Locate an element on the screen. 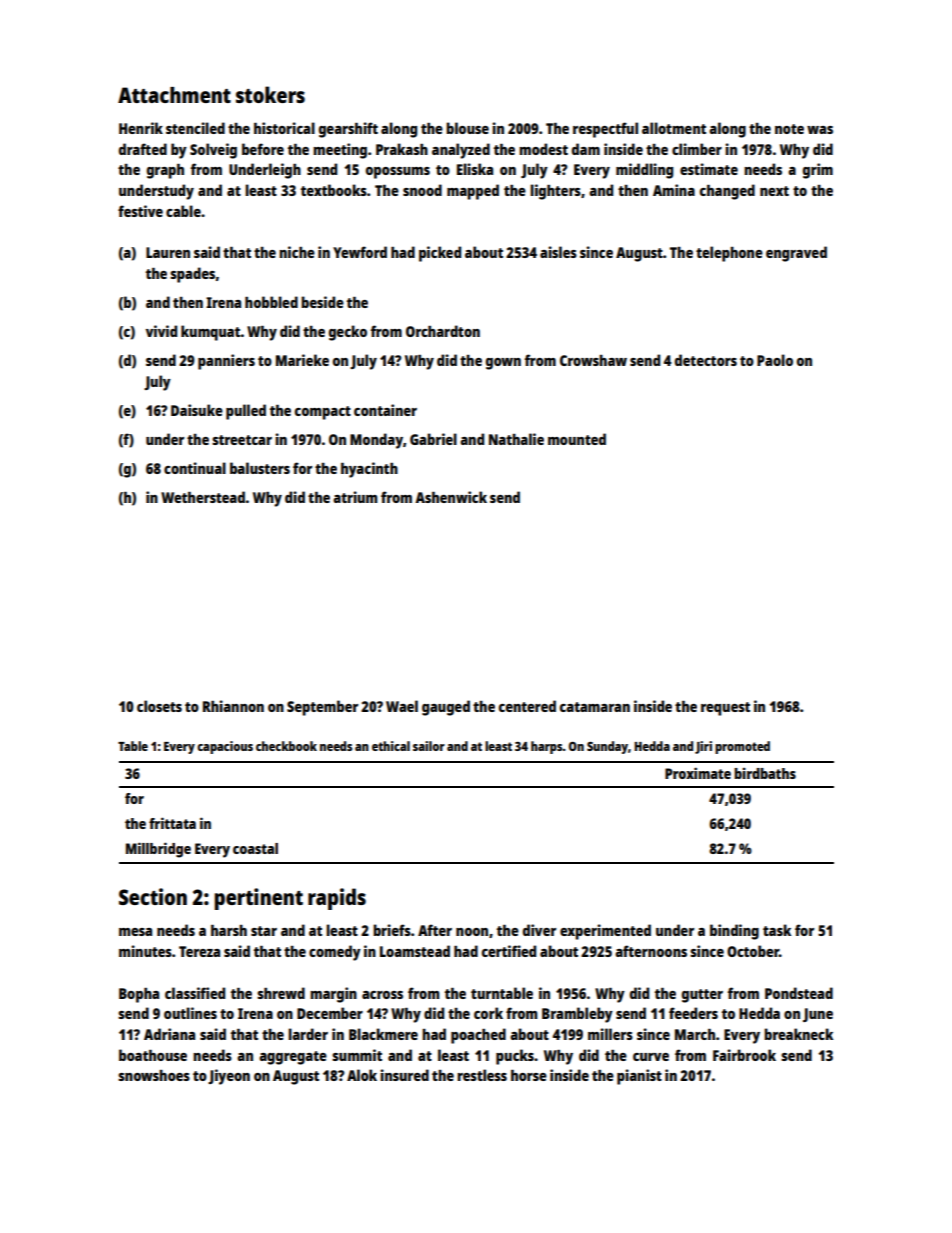 Image resolution: width=952 pixels, height=1233 pixels. restless is located at coordinates (482, 1075).
